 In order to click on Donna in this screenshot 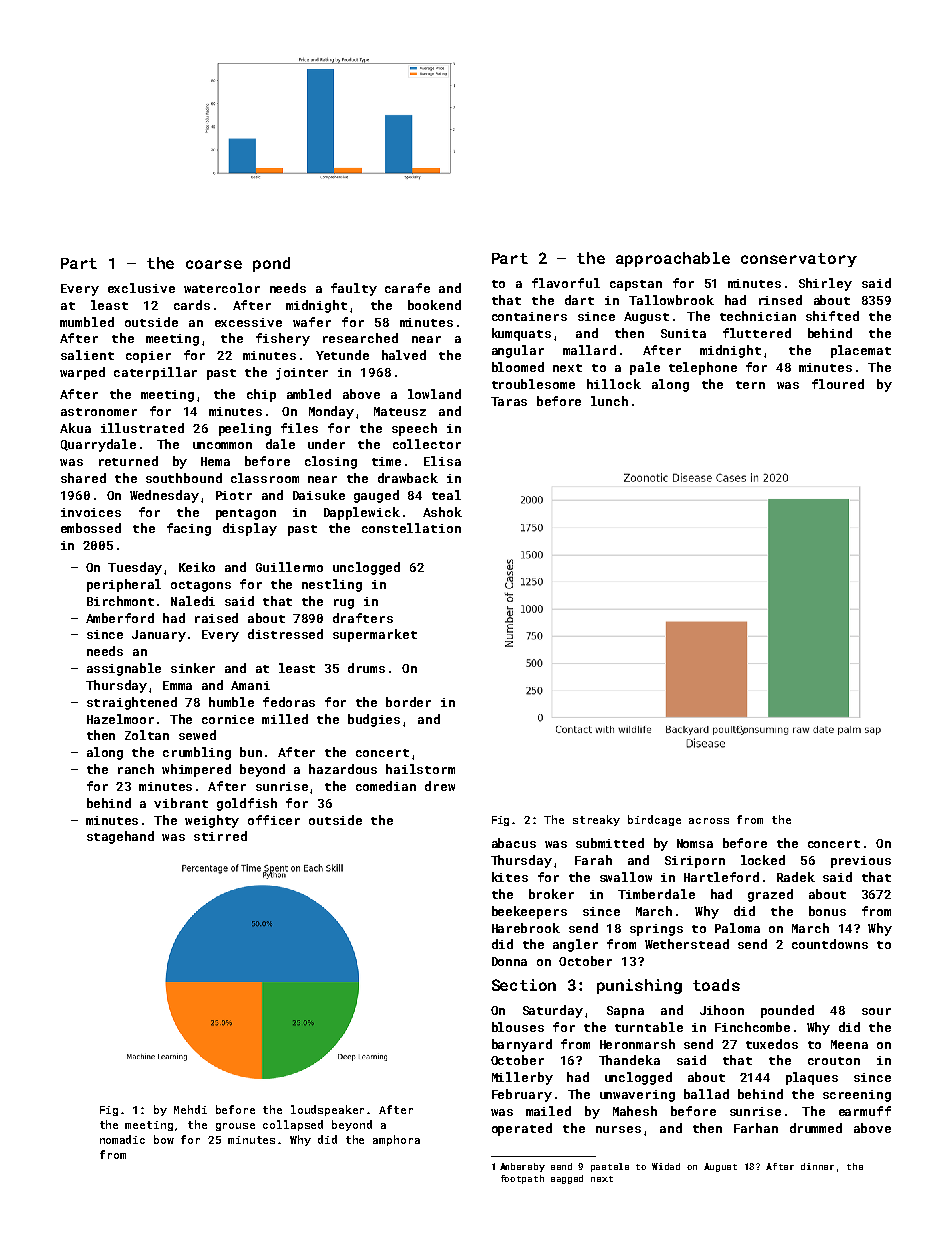, I will do `click(509, 961)`.
